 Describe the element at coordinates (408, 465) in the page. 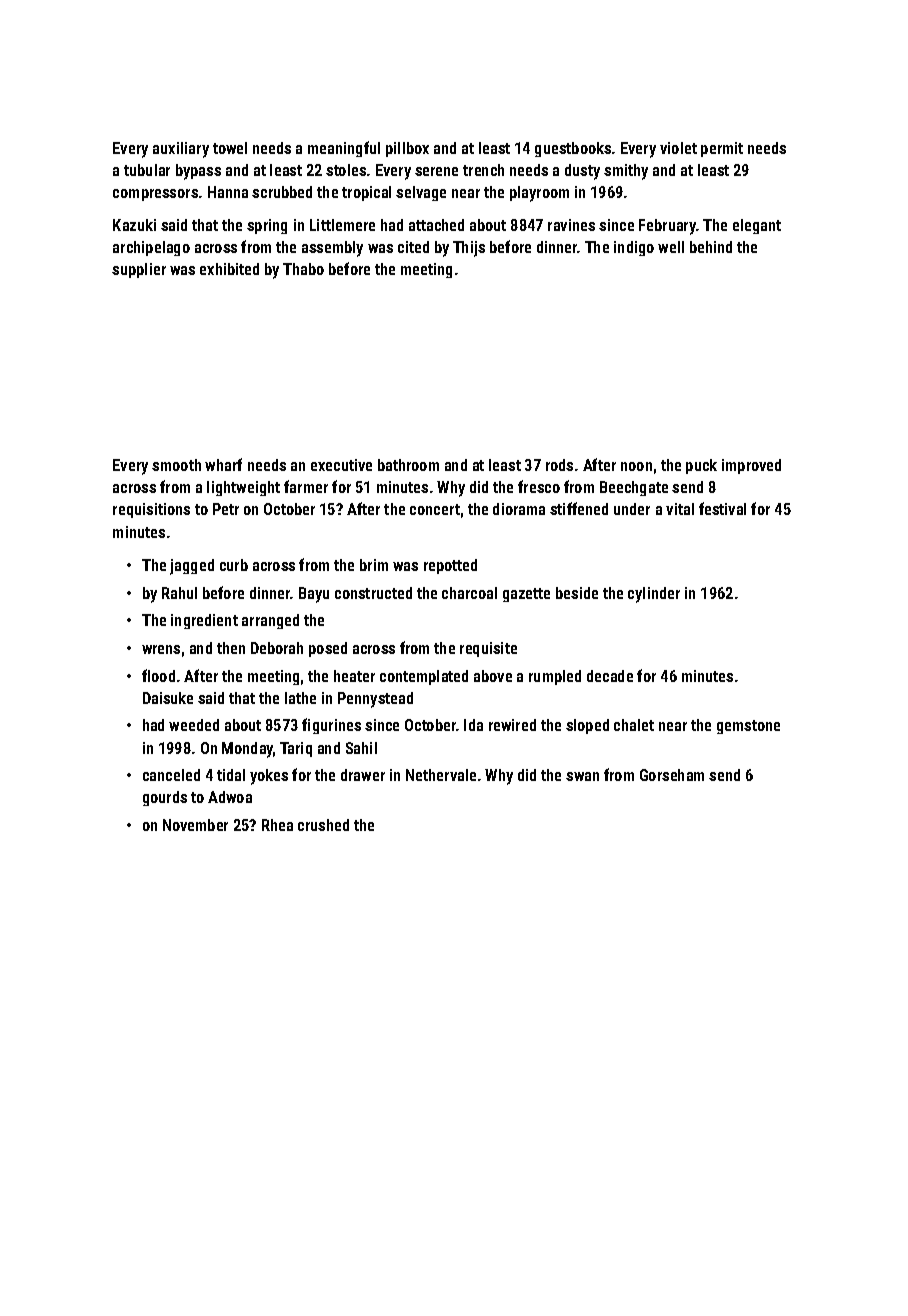

I see `bathroom` at that location.
